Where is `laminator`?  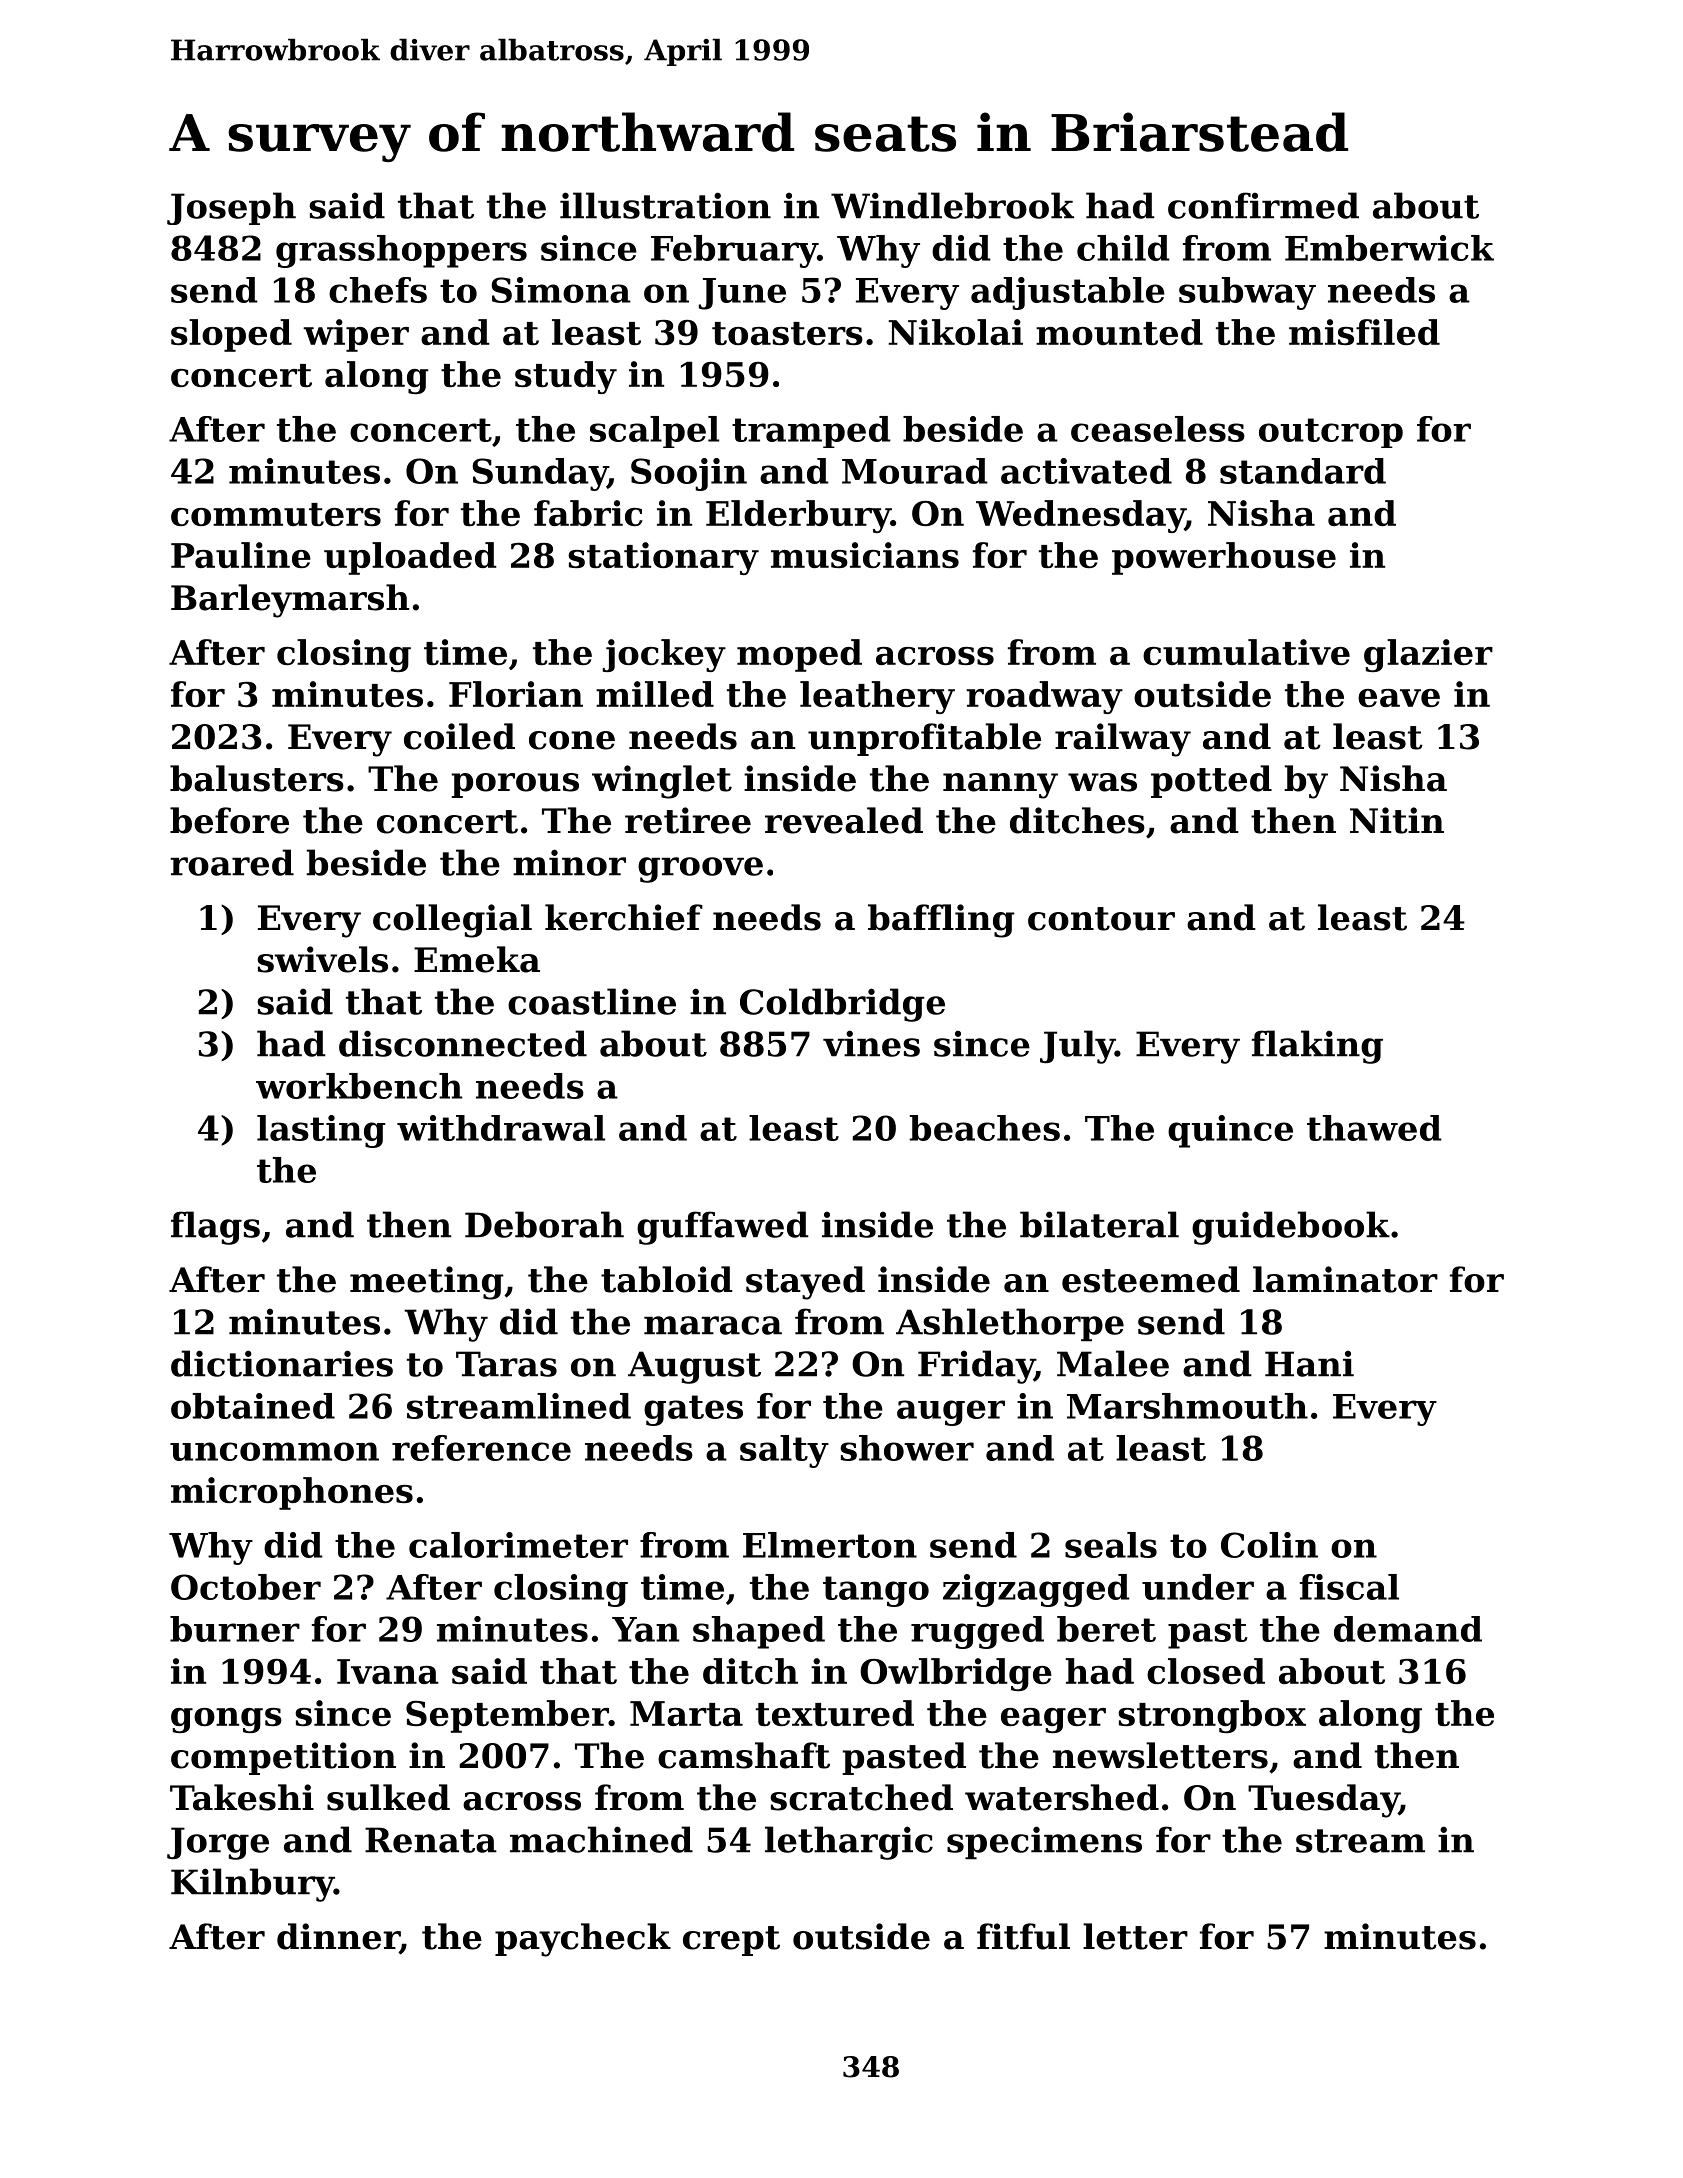
laminator is located at coordinates (1345, 1279).
